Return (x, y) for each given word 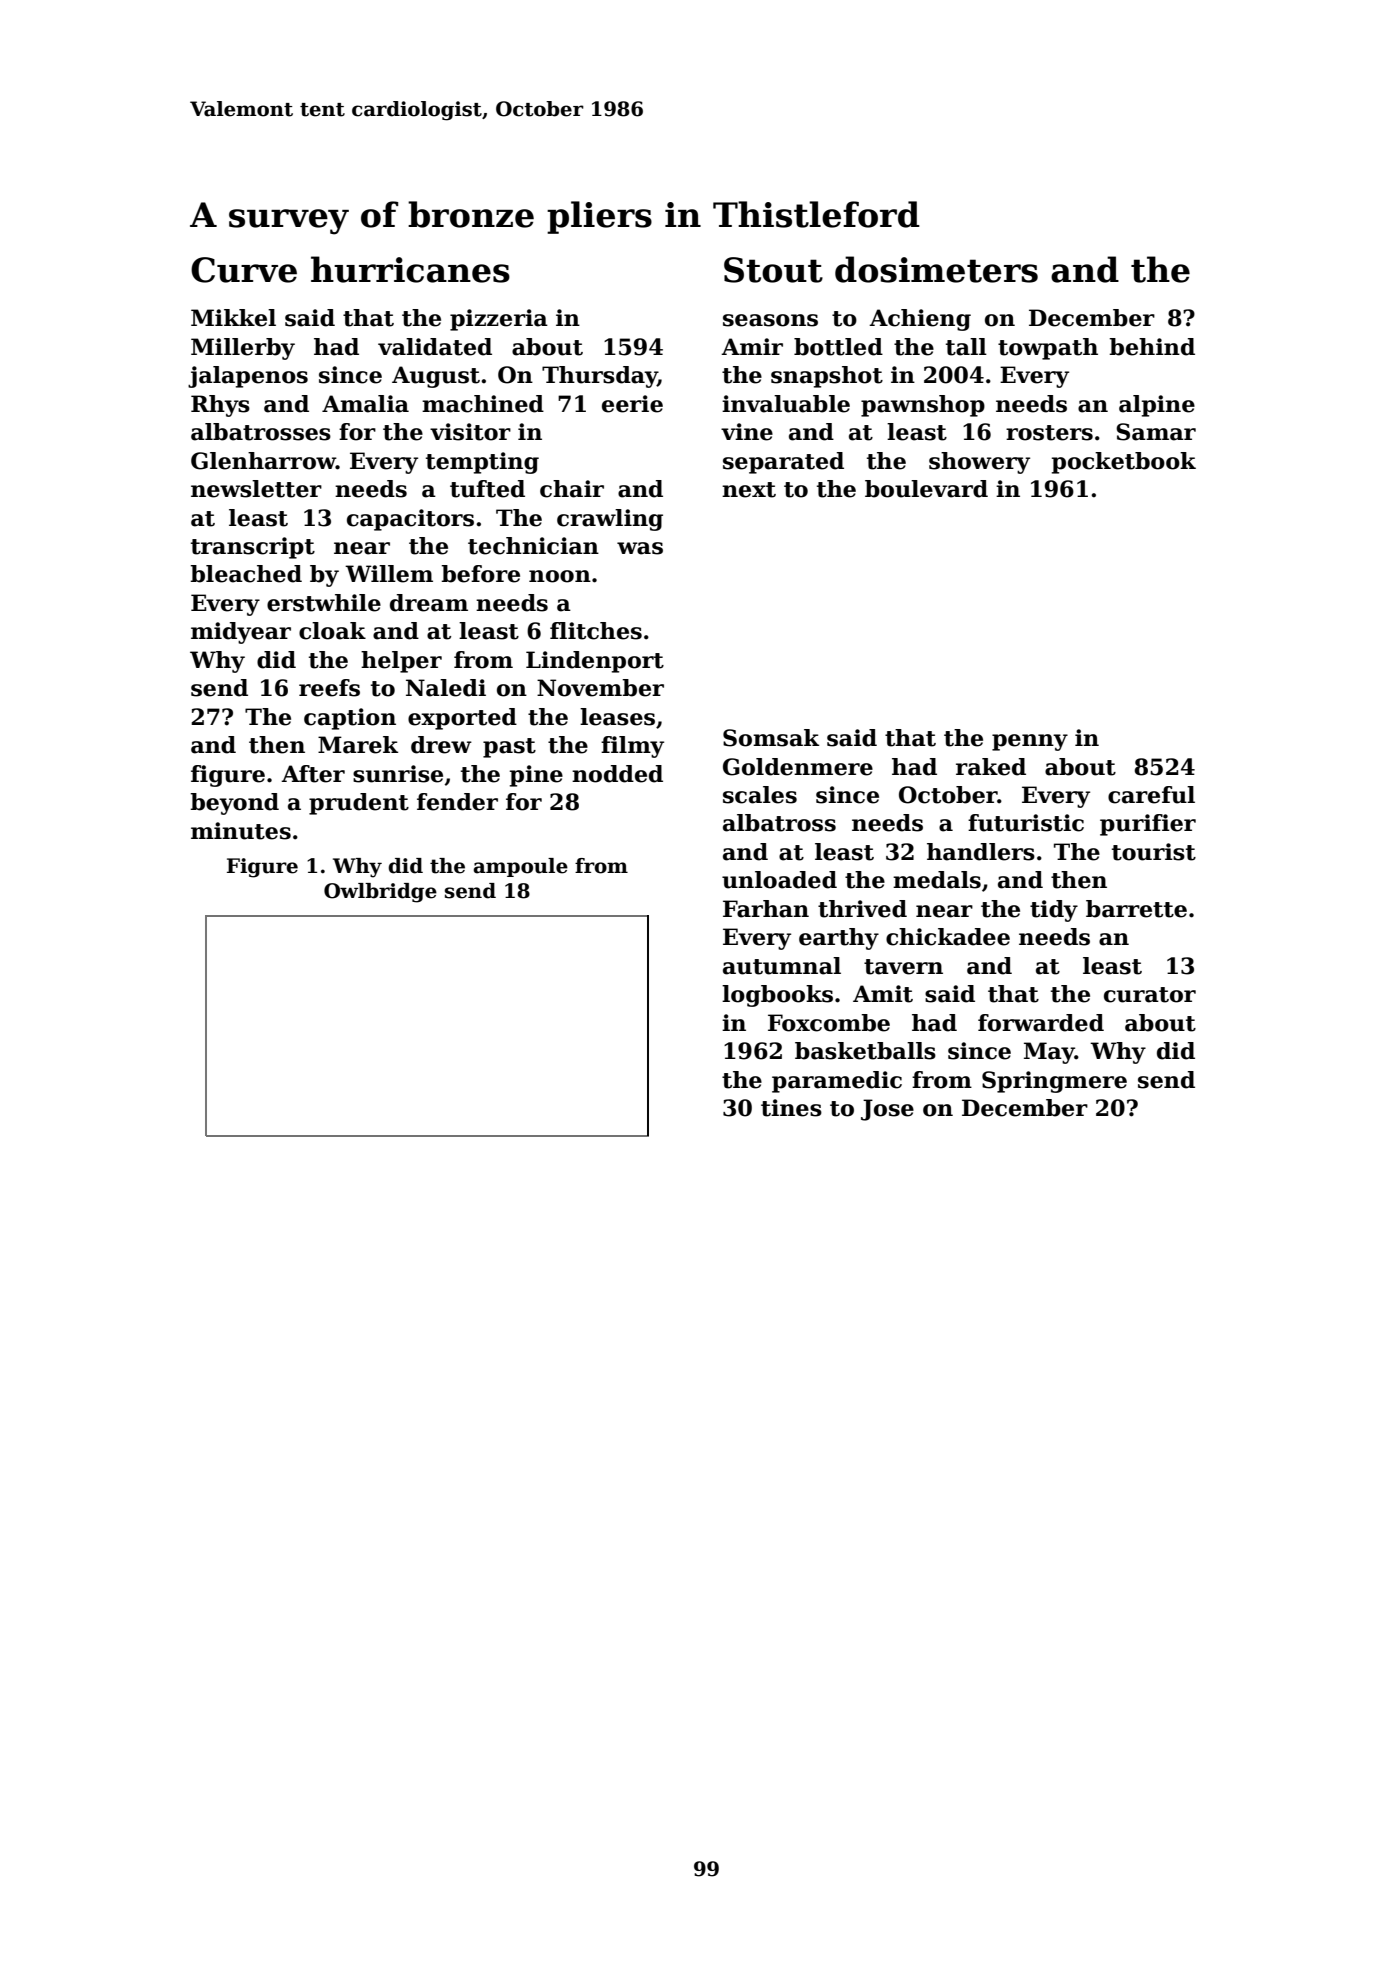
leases (617, 717)
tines (791, 1108)
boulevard (926, 489)
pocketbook (1124, 463)
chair (572, 489)
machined (483, 404)
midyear (241, 633)
